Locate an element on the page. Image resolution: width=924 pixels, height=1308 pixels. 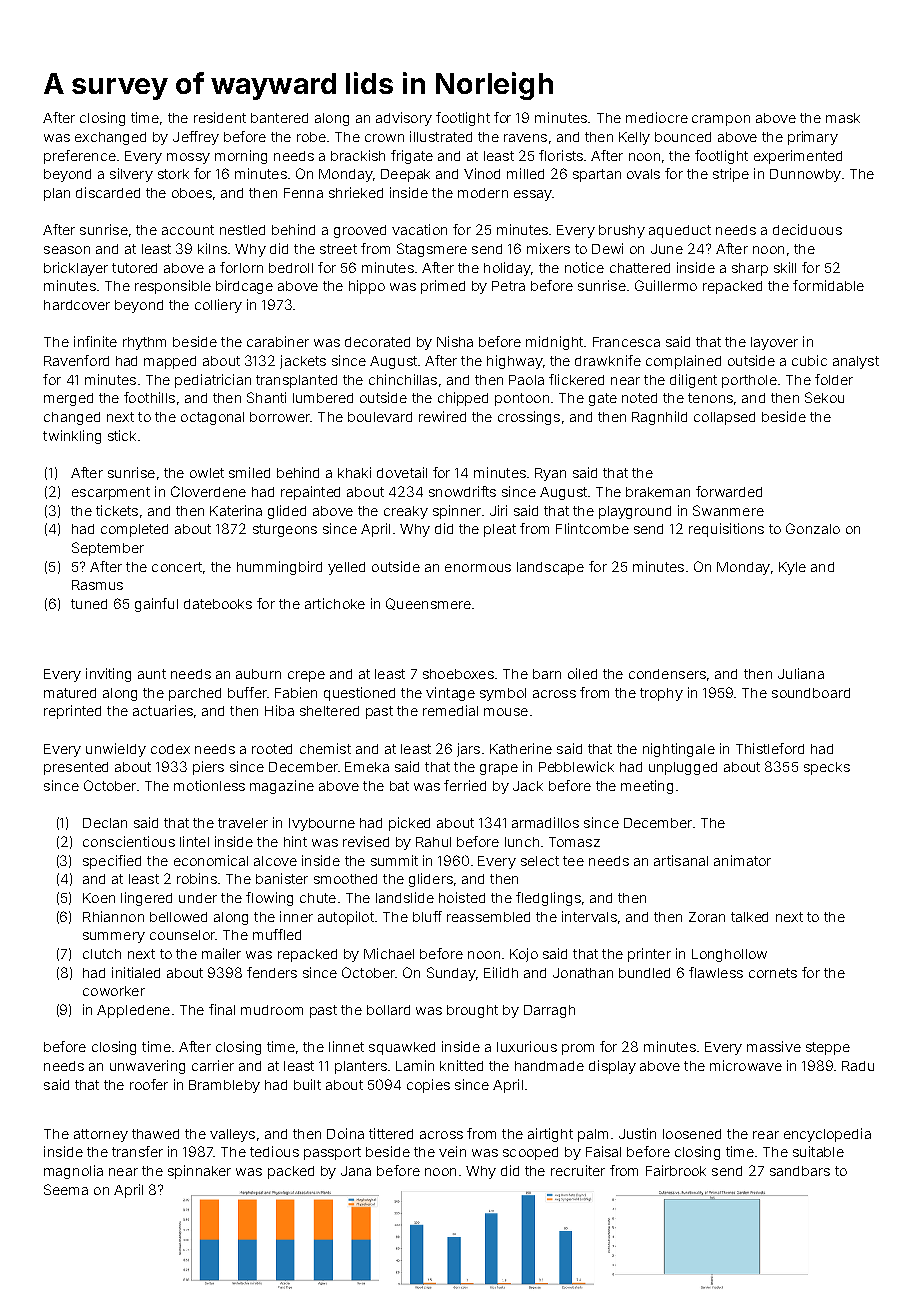
morning is located at coordinates (241, 157).
